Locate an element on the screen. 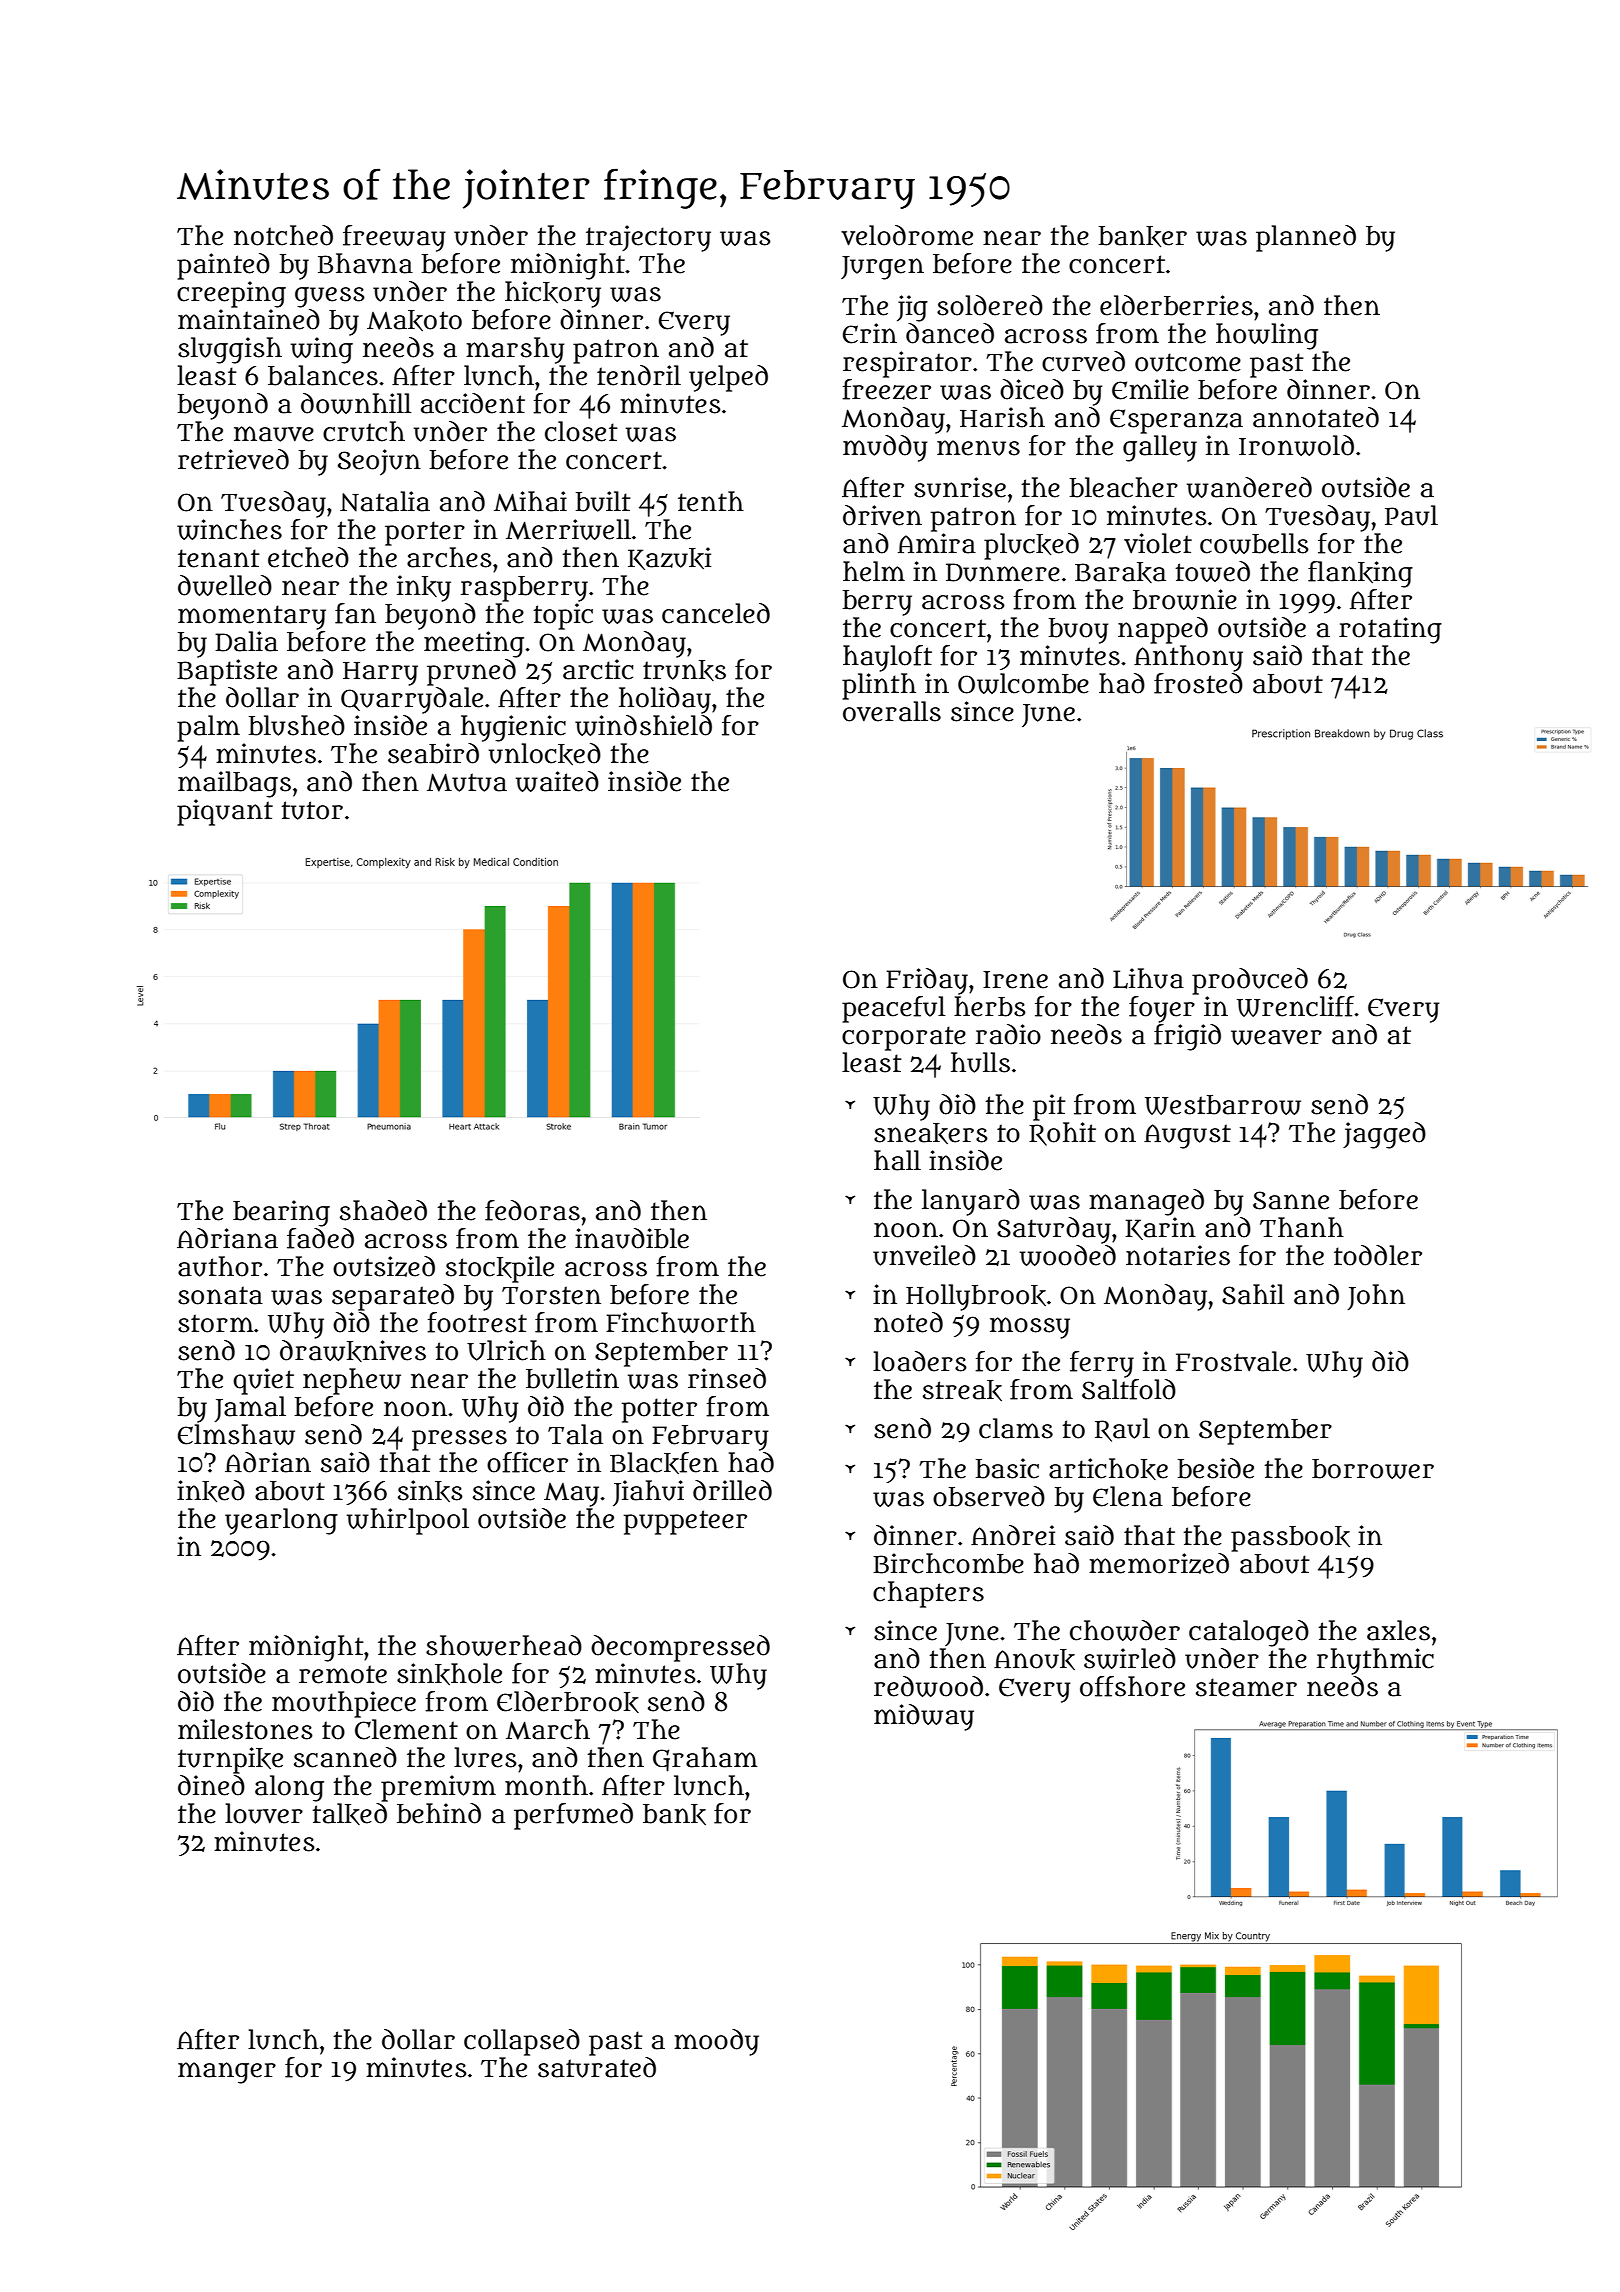  trajectory is located at coordinates (648, 238).
